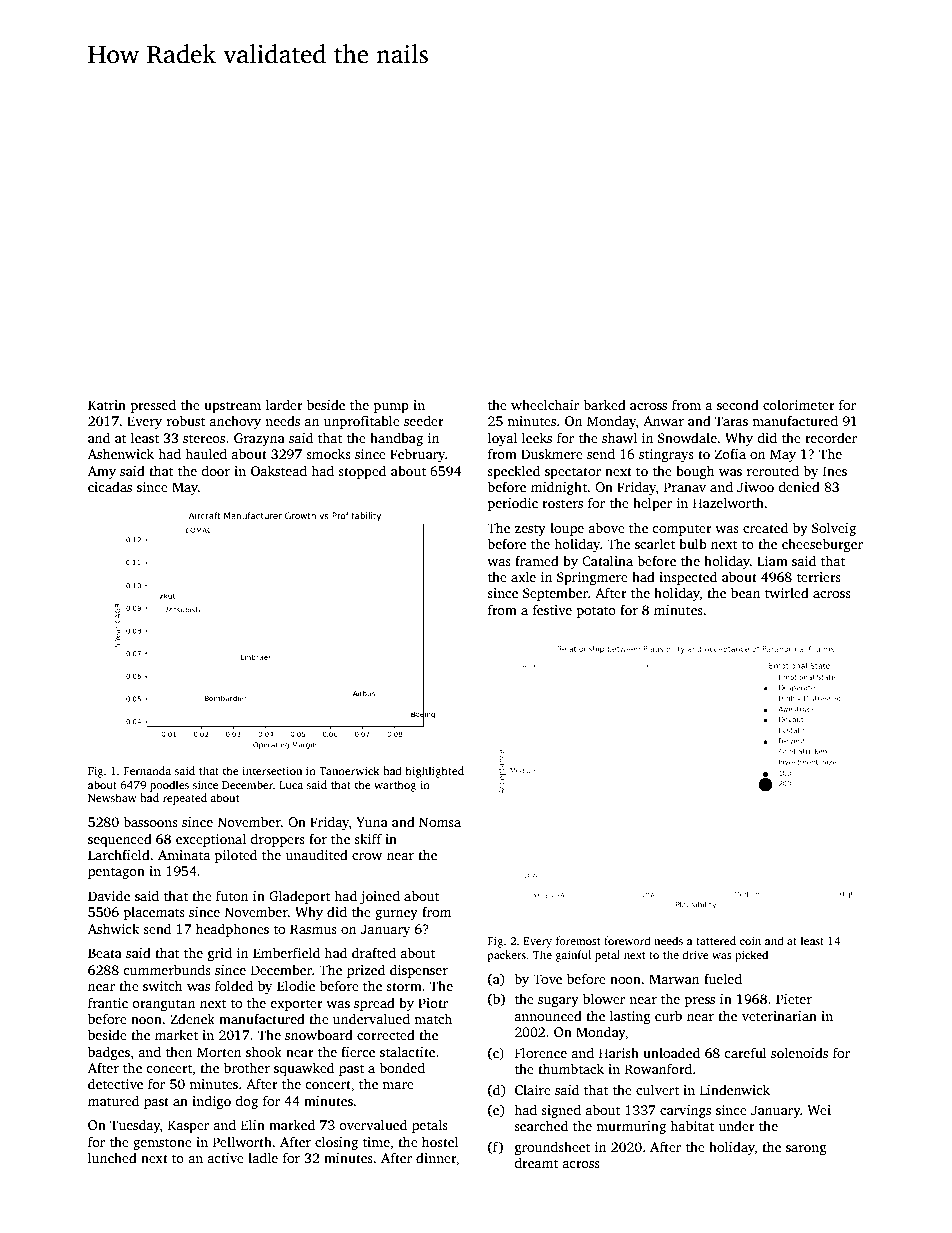  I want to click on Katrin, so click(107, 405).
